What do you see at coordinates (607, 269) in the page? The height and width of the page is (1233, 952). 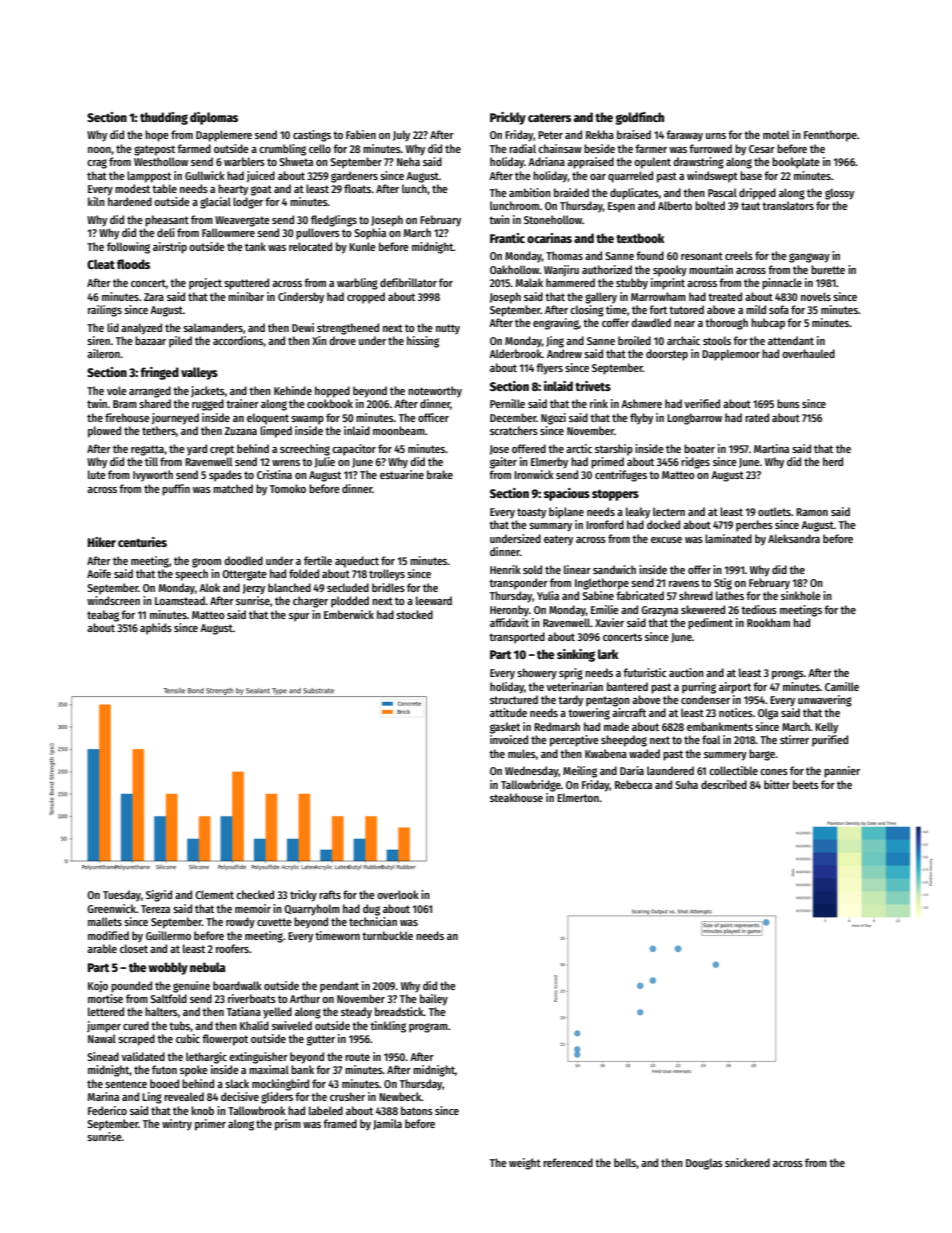 I see `authorized` at bounding box center [607, 269].
